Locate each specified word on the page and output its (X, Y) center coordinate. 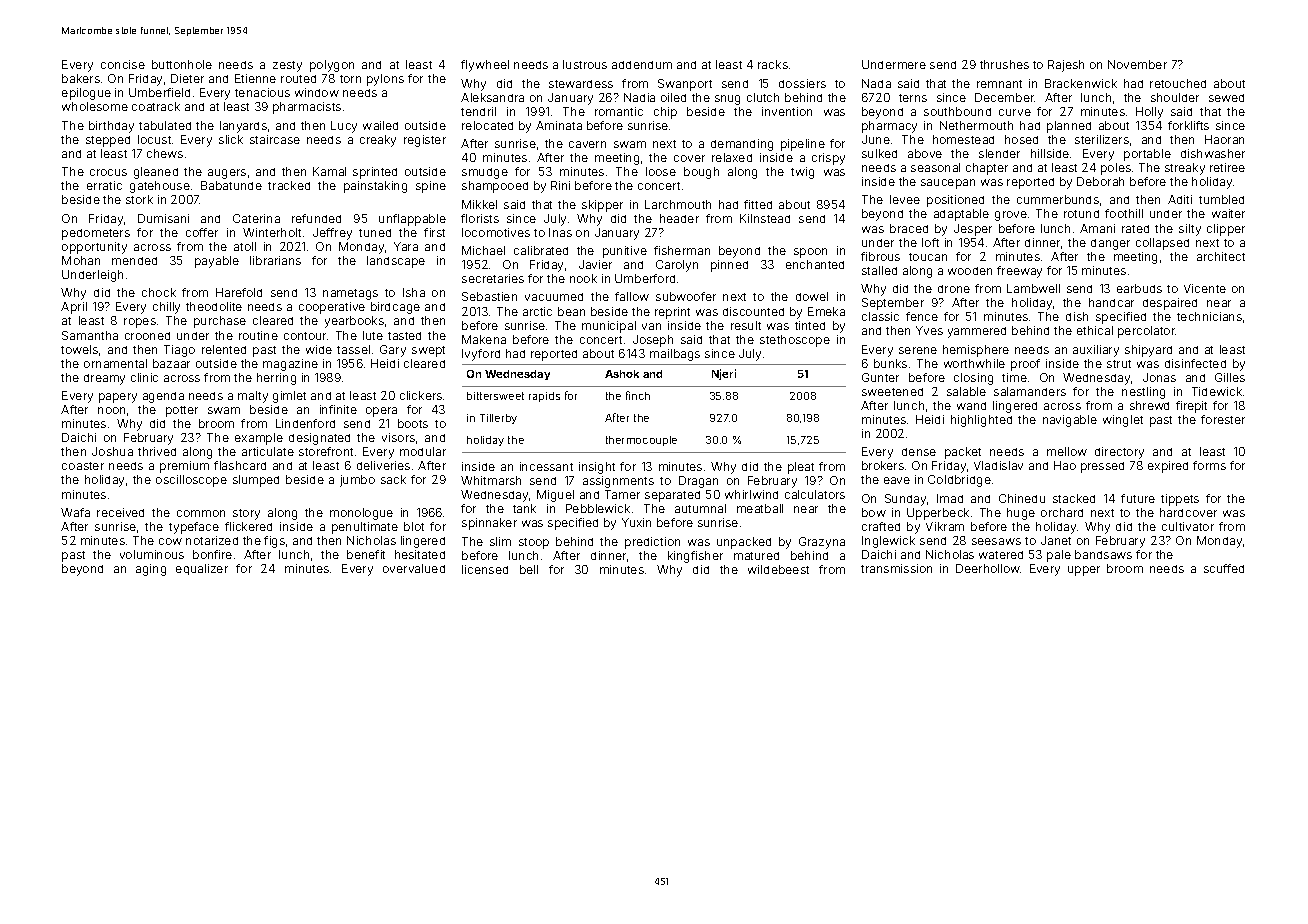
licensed (485, 569)
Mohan (81, 260)
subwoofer (686, 296)
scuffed (1224, 568)
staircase (275, 139)
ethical (1095, 330)
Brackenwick (1081, 83)
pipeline (803, 145)
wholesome (95, 106)
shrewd (1149, 405)
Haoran (1224, 139)
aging (151, 570)
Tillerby (498, 419)
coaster (83, 466)
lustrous (585, 64)
